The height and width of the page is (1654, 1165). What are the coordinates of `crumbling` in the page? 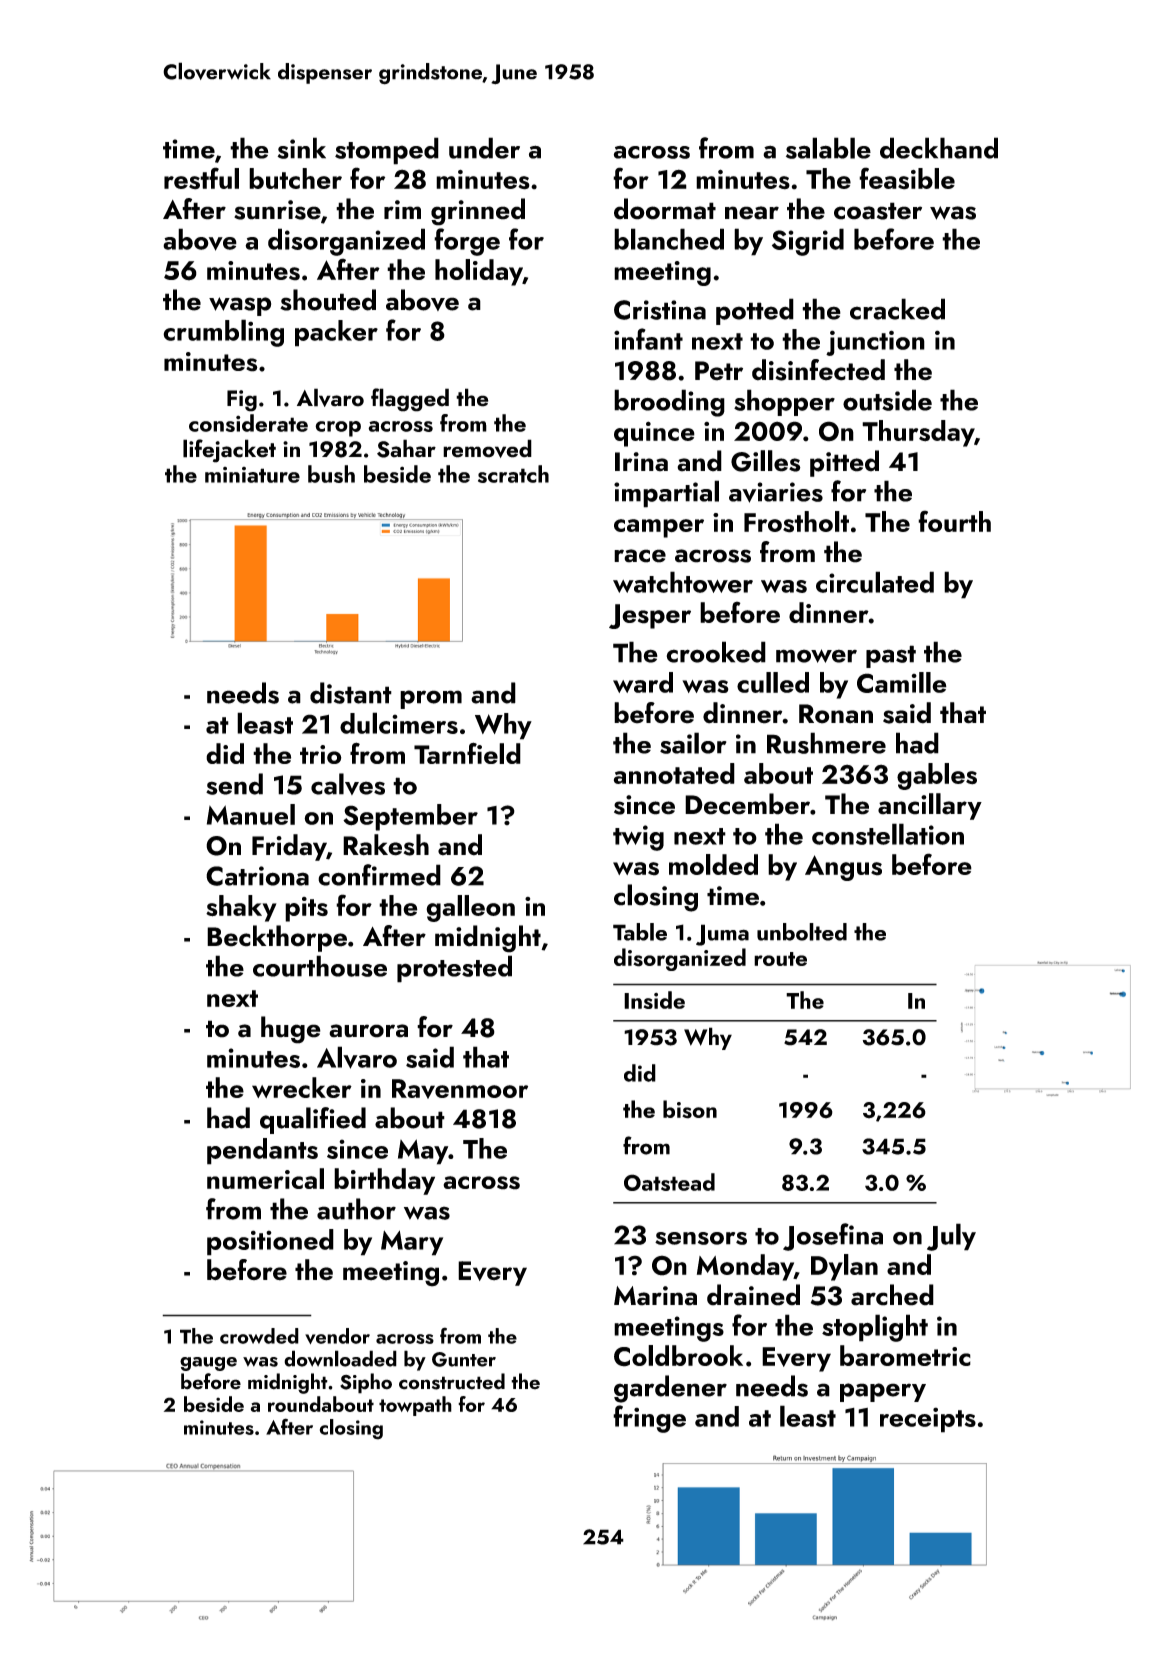 It's located at (223, 333).
